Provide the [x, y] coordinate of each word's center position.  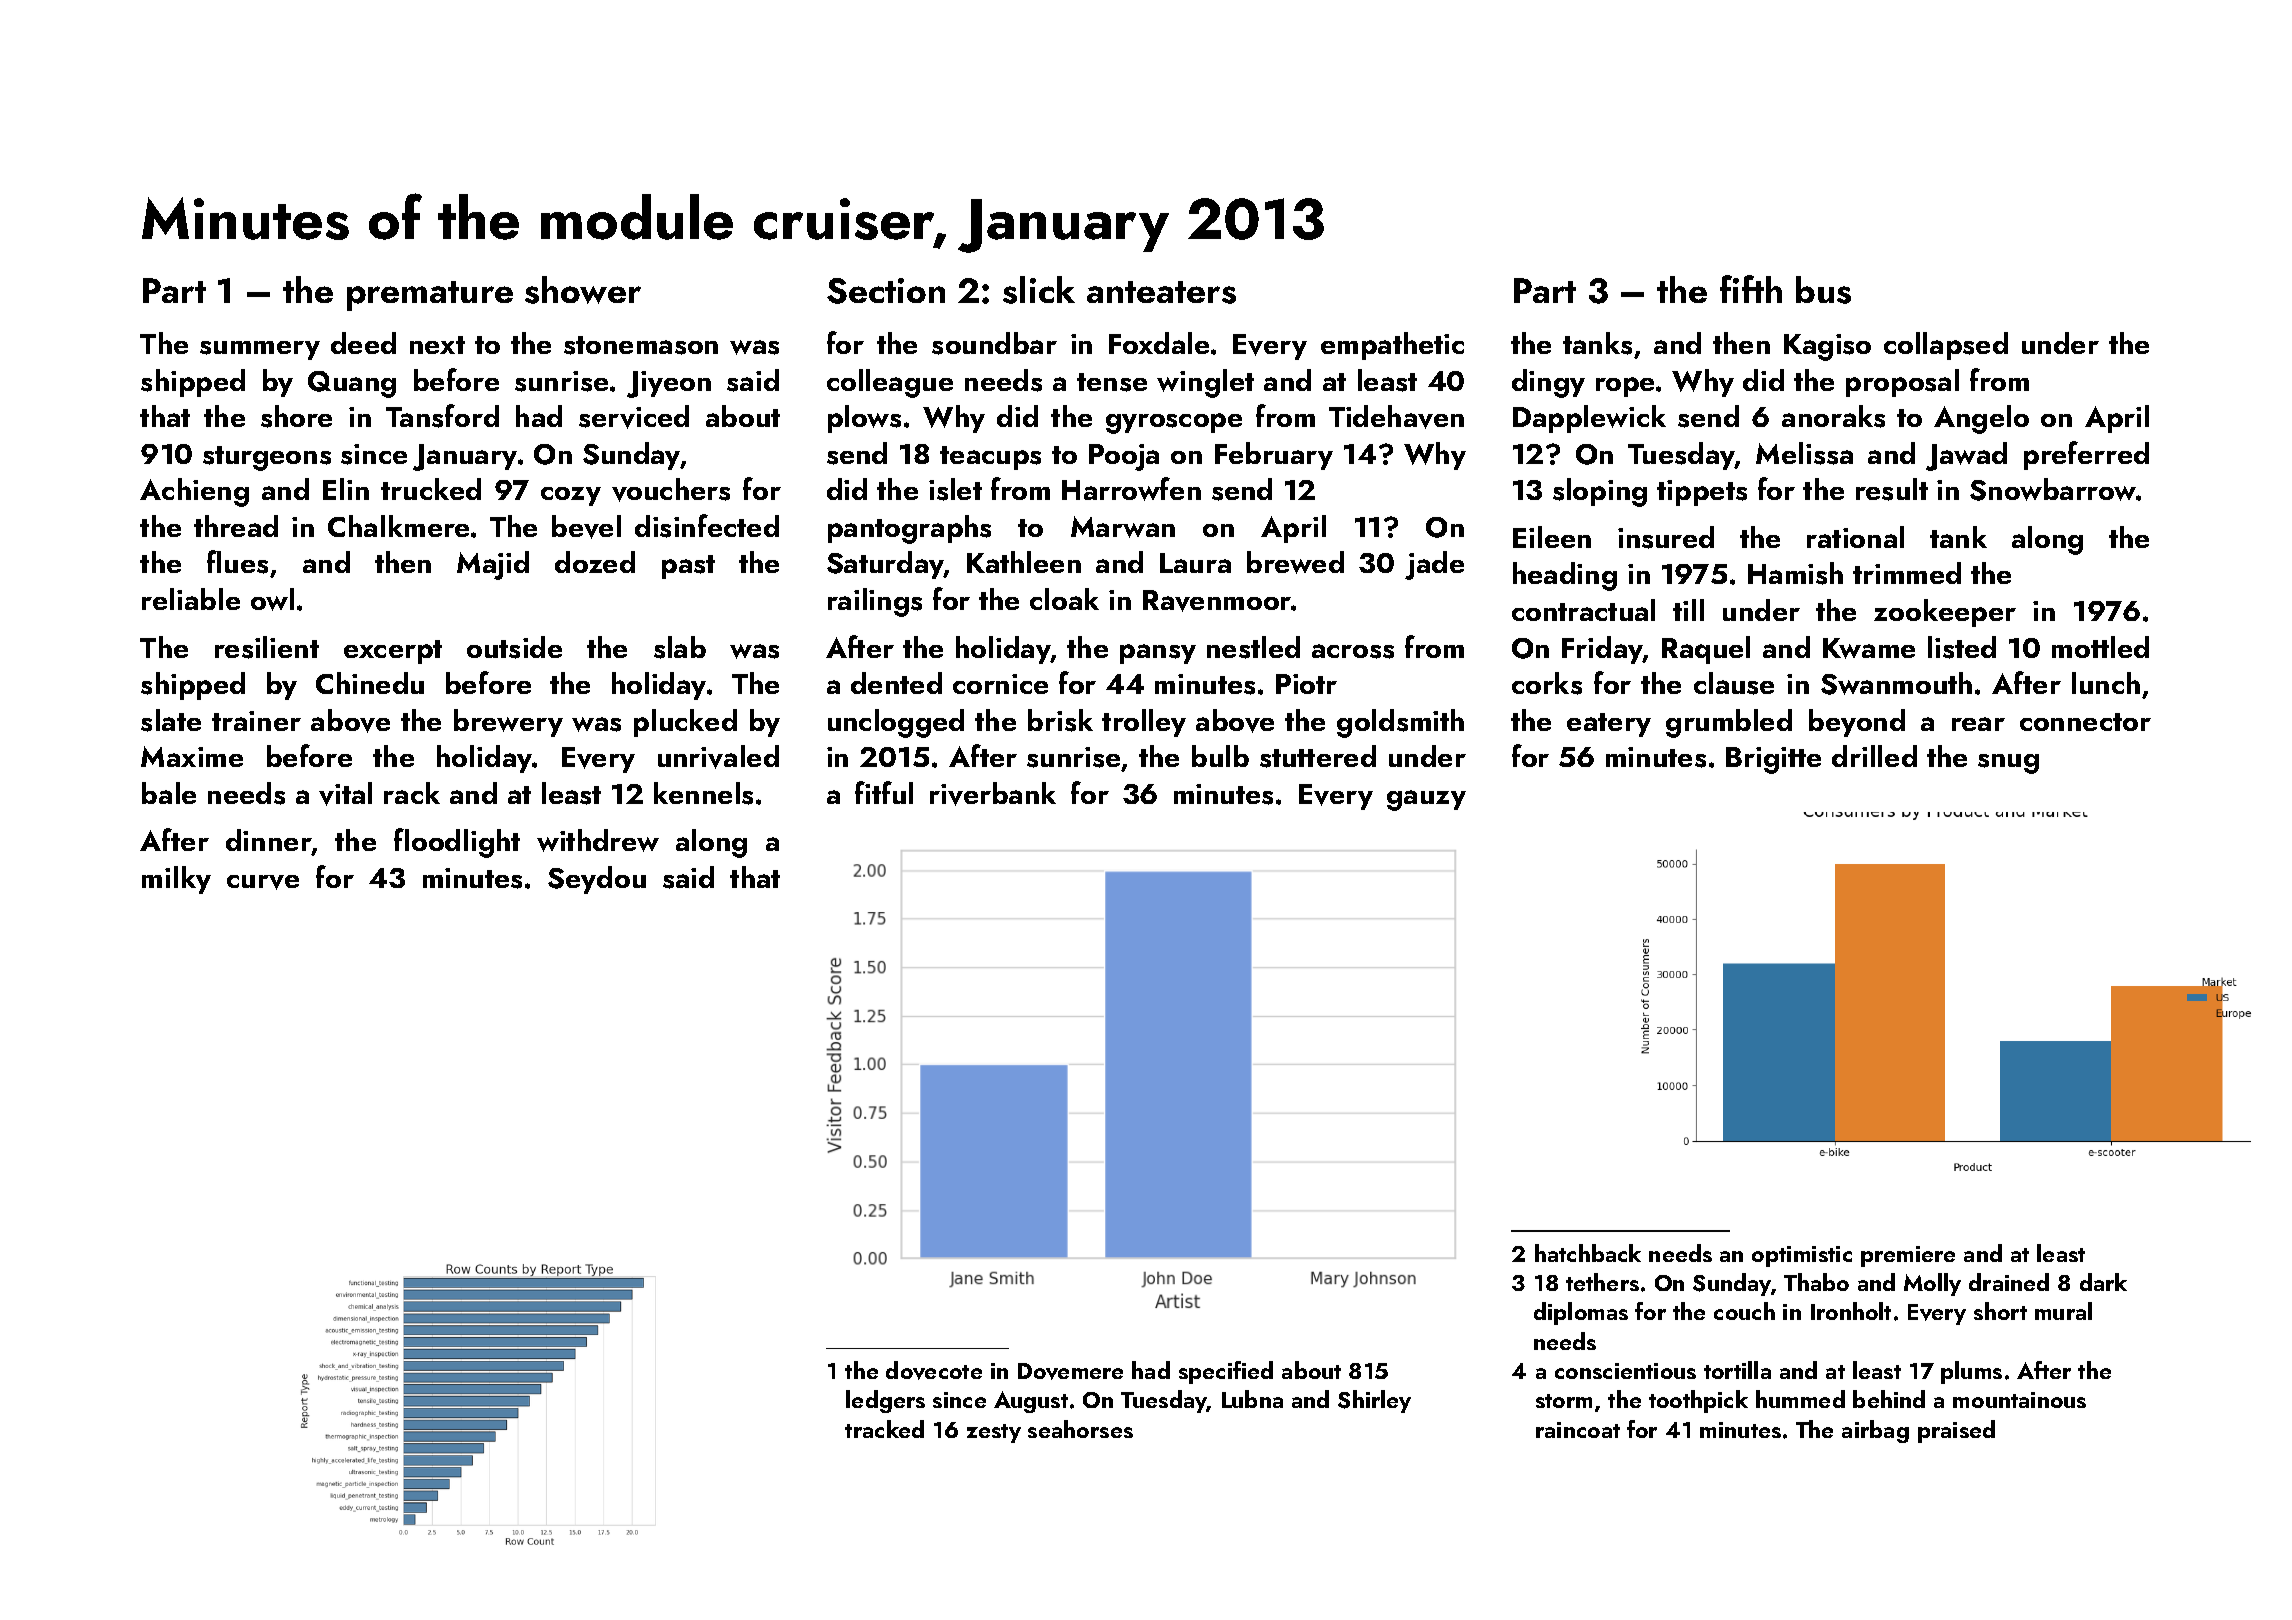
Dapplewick [1589, 419]
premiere [1908, 1256]
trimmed [1907, 573]
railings [875, 602]
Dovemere [1070, 1371]
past [688, 567]
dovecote [934, 1370]
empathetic [1392, 346]
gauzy [1426, 800]
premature [430, 296]
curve [263, 882]
